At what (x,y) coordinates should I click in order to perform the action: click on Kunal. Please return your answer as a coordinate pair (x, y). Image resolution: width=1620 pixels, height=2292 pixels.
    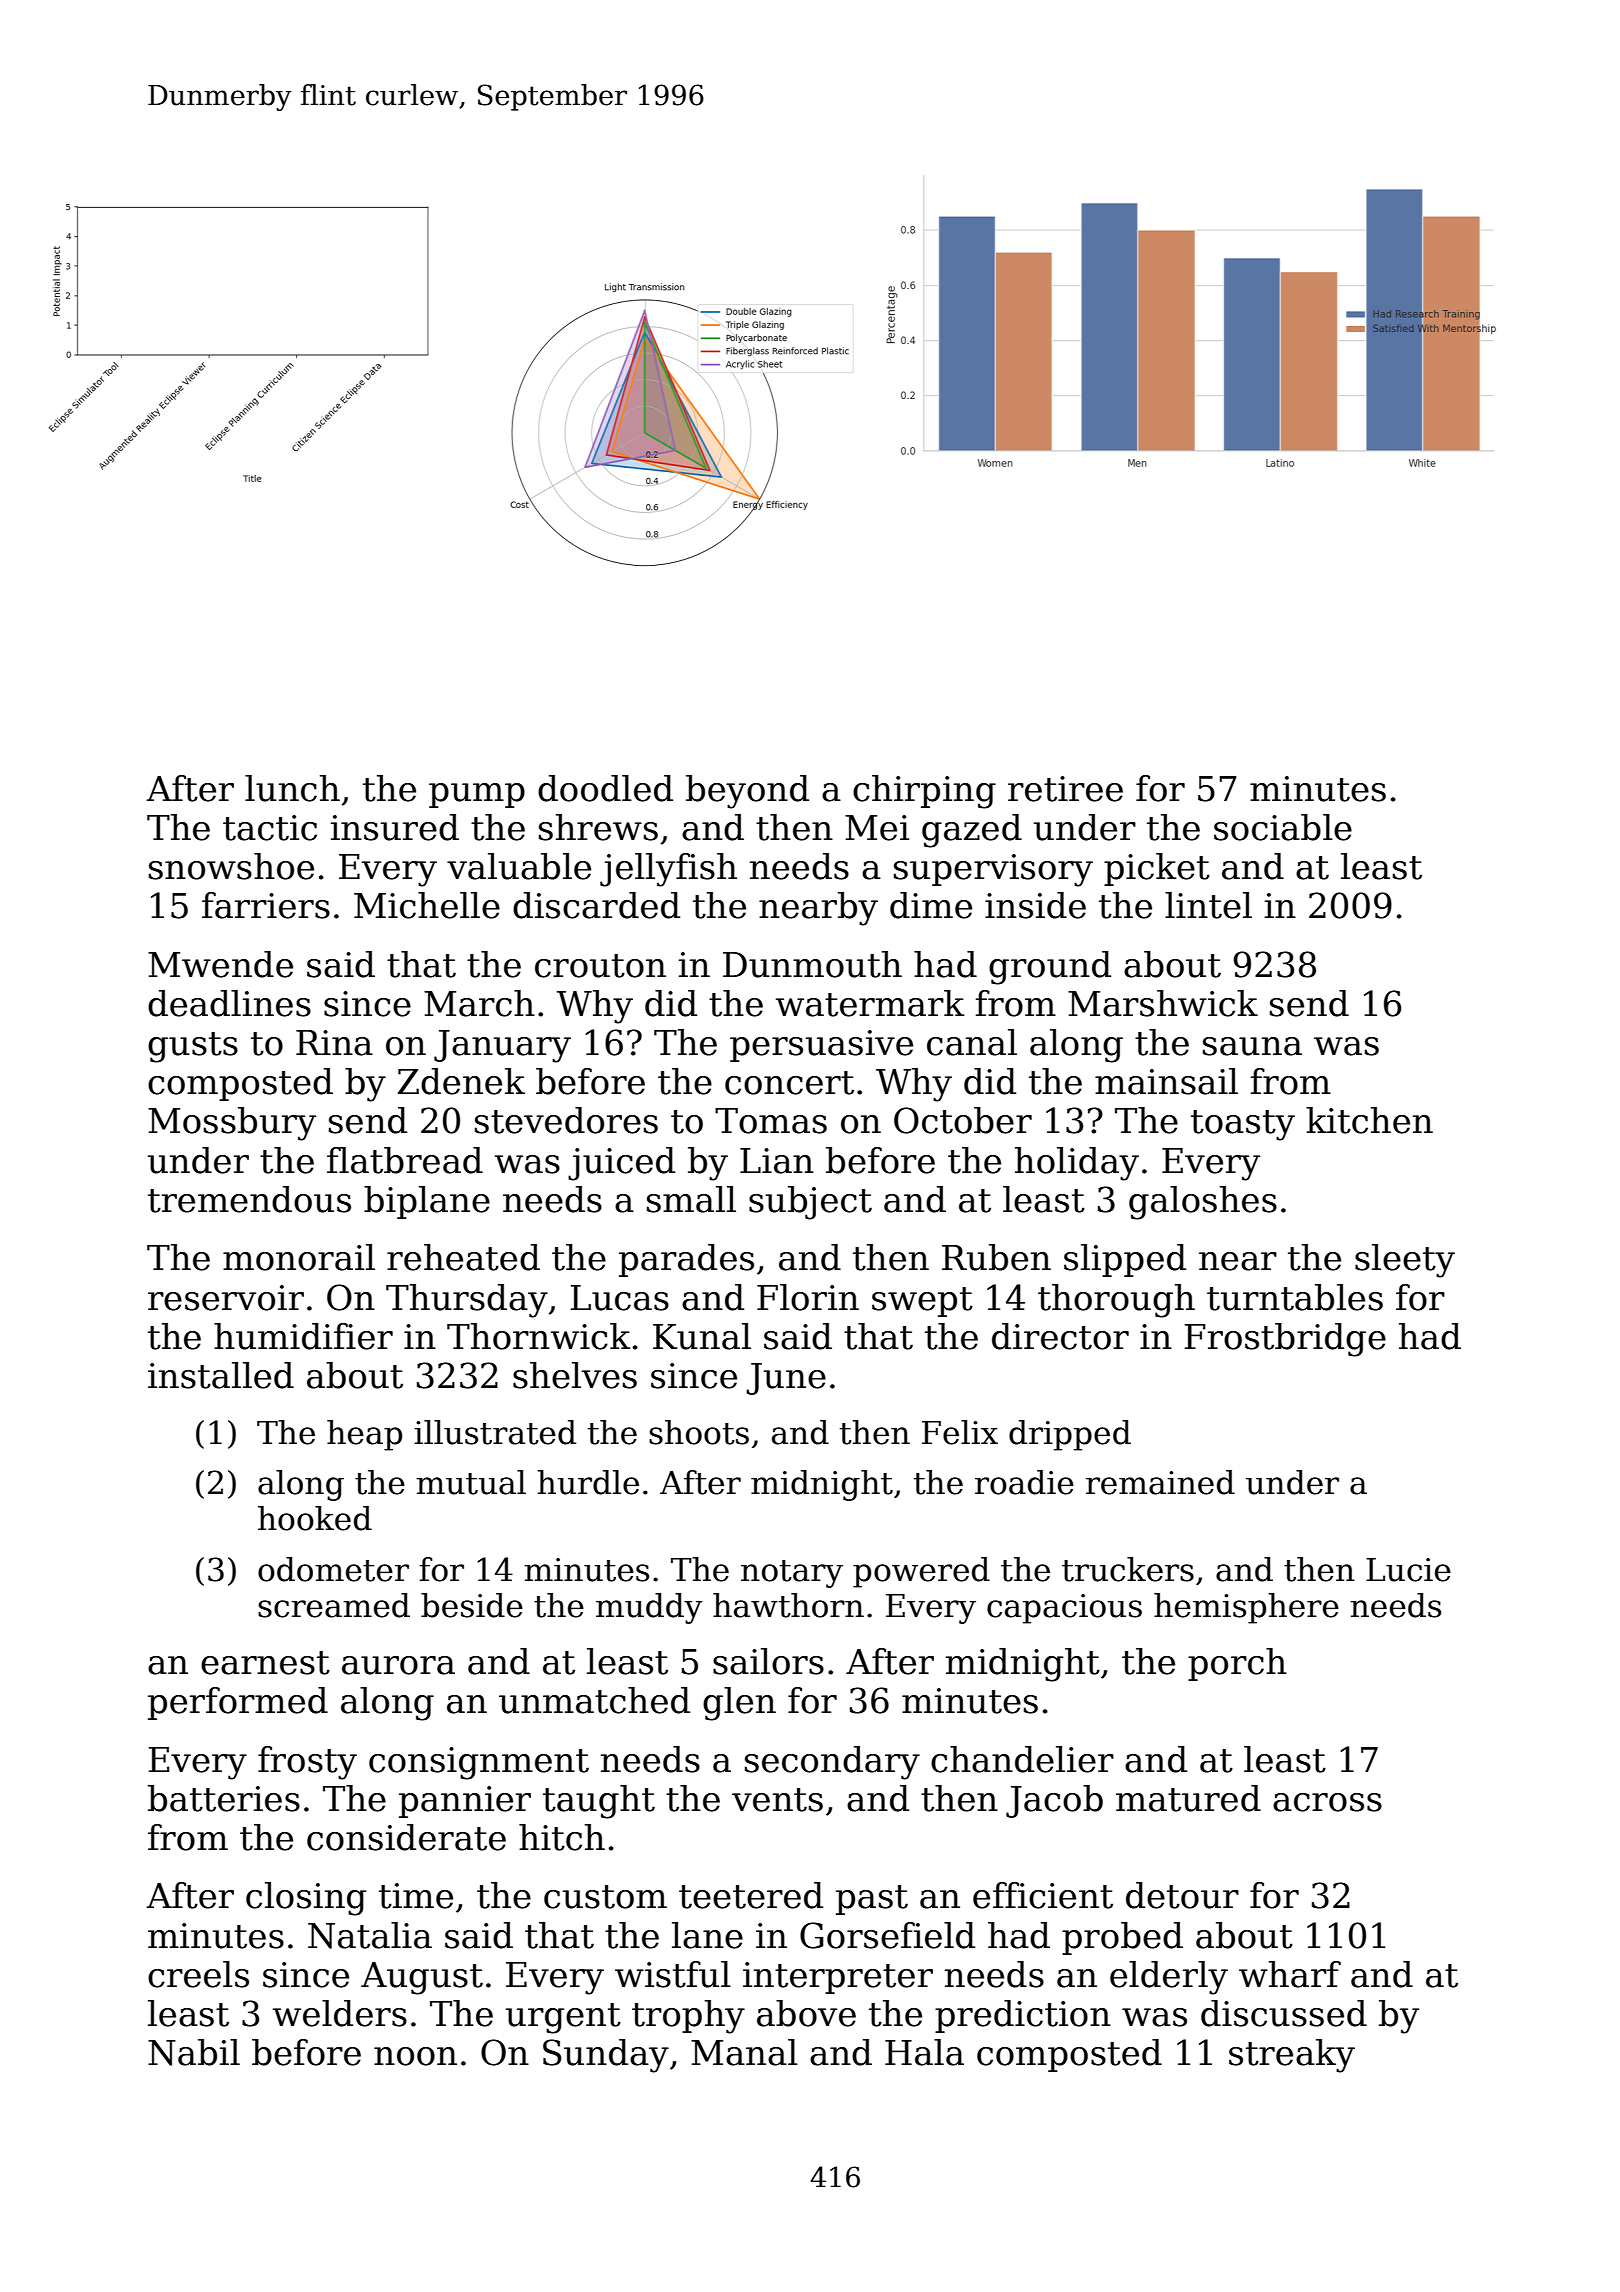
    Looking at the image, I should click on (702, 1336).
